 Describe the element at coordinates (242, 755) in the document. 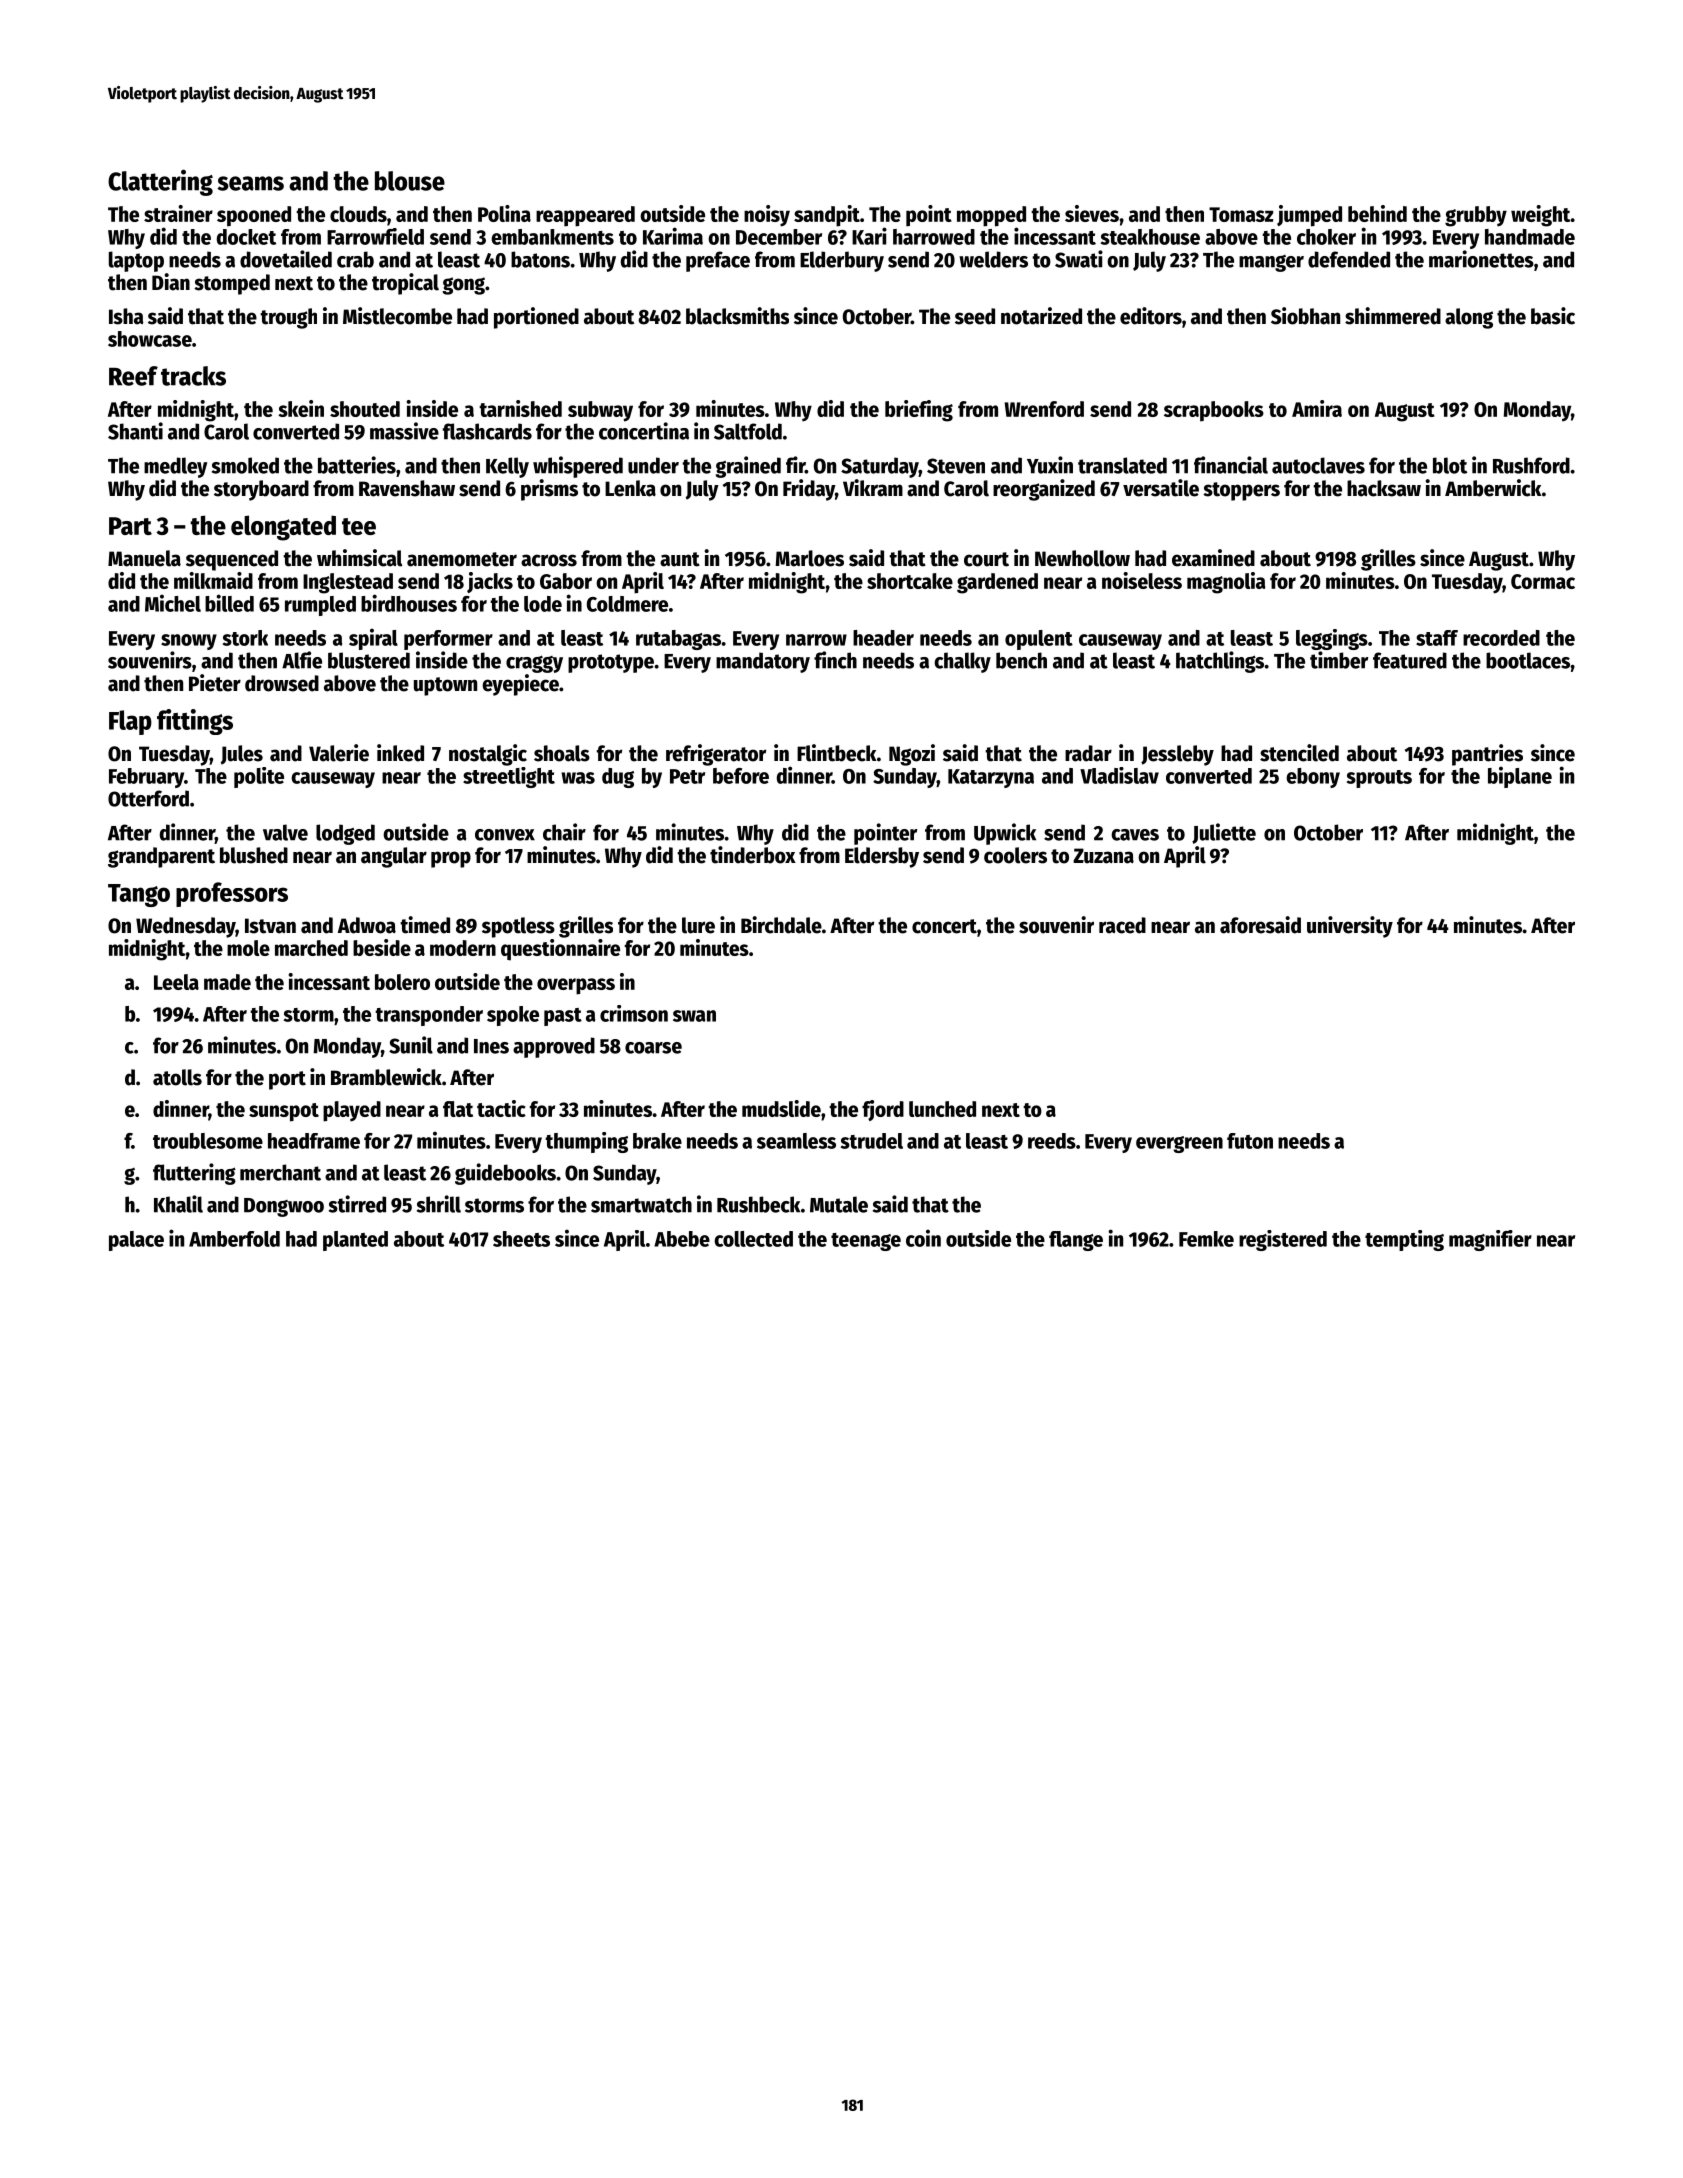

I see `Jules` at that location.
